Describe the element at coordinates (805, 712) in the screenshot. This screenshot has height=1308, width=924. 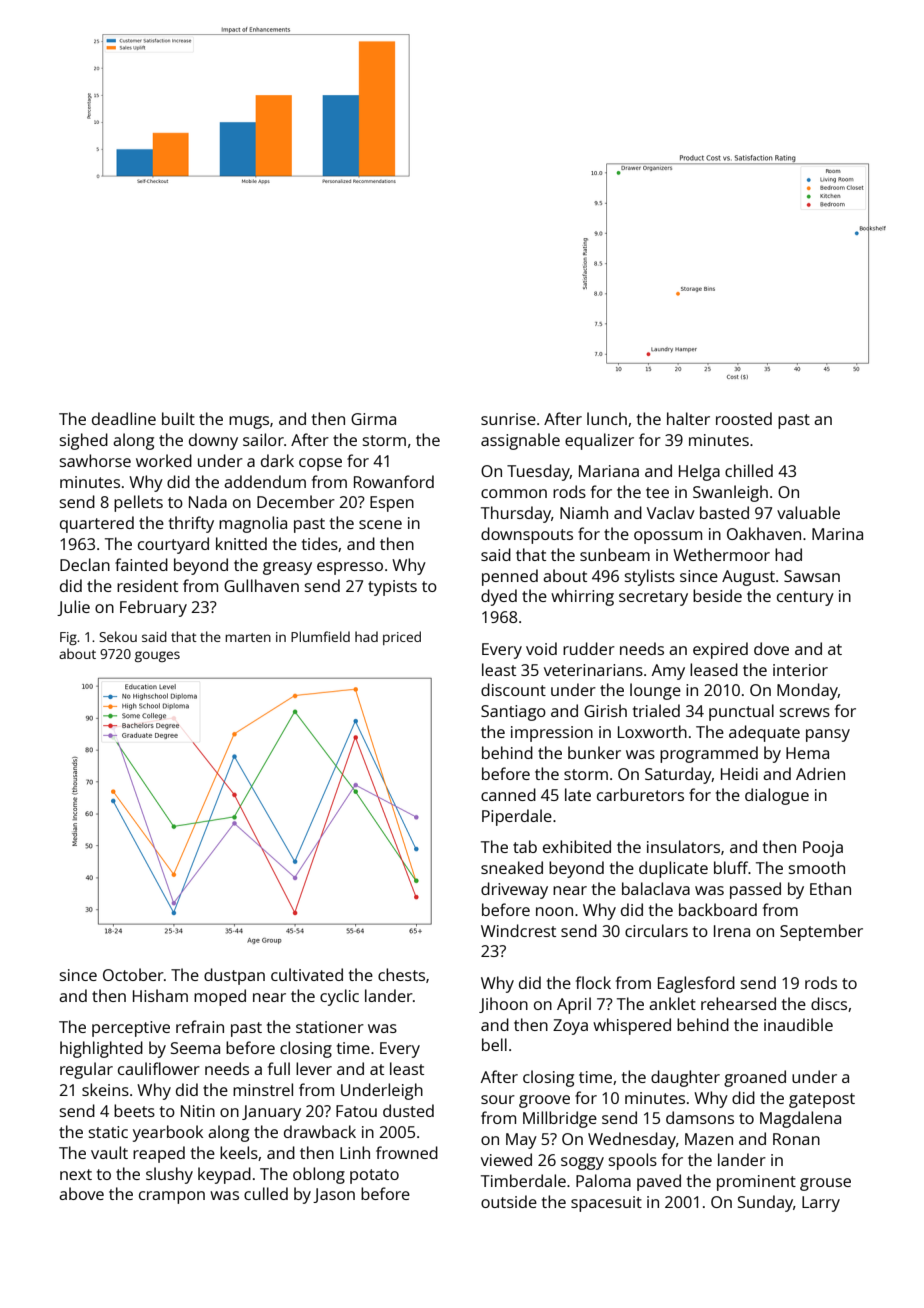
I see `screws` at that location.
